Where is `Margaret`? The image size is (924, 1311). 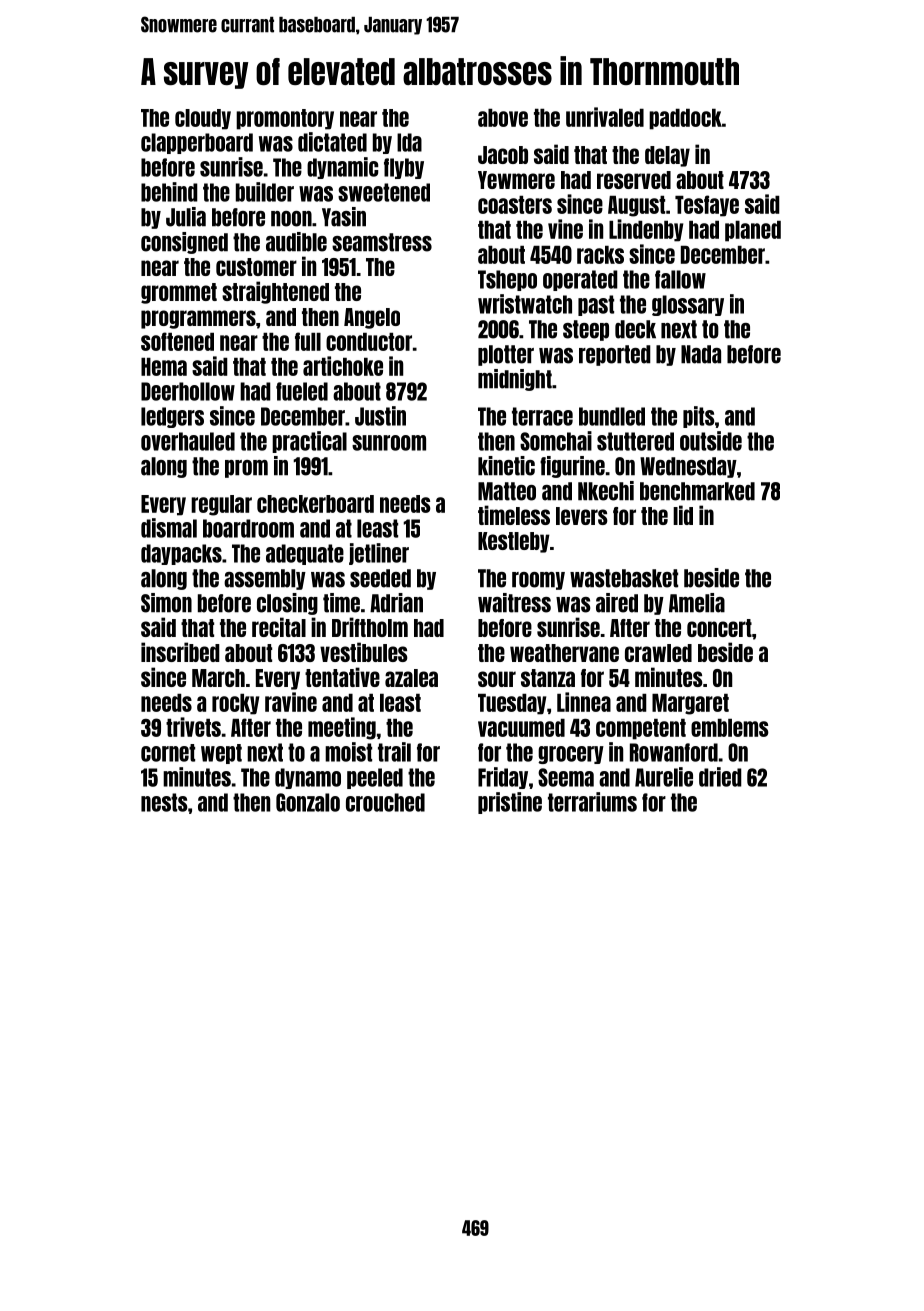 Margaret is located at coordinates (690, 704).
